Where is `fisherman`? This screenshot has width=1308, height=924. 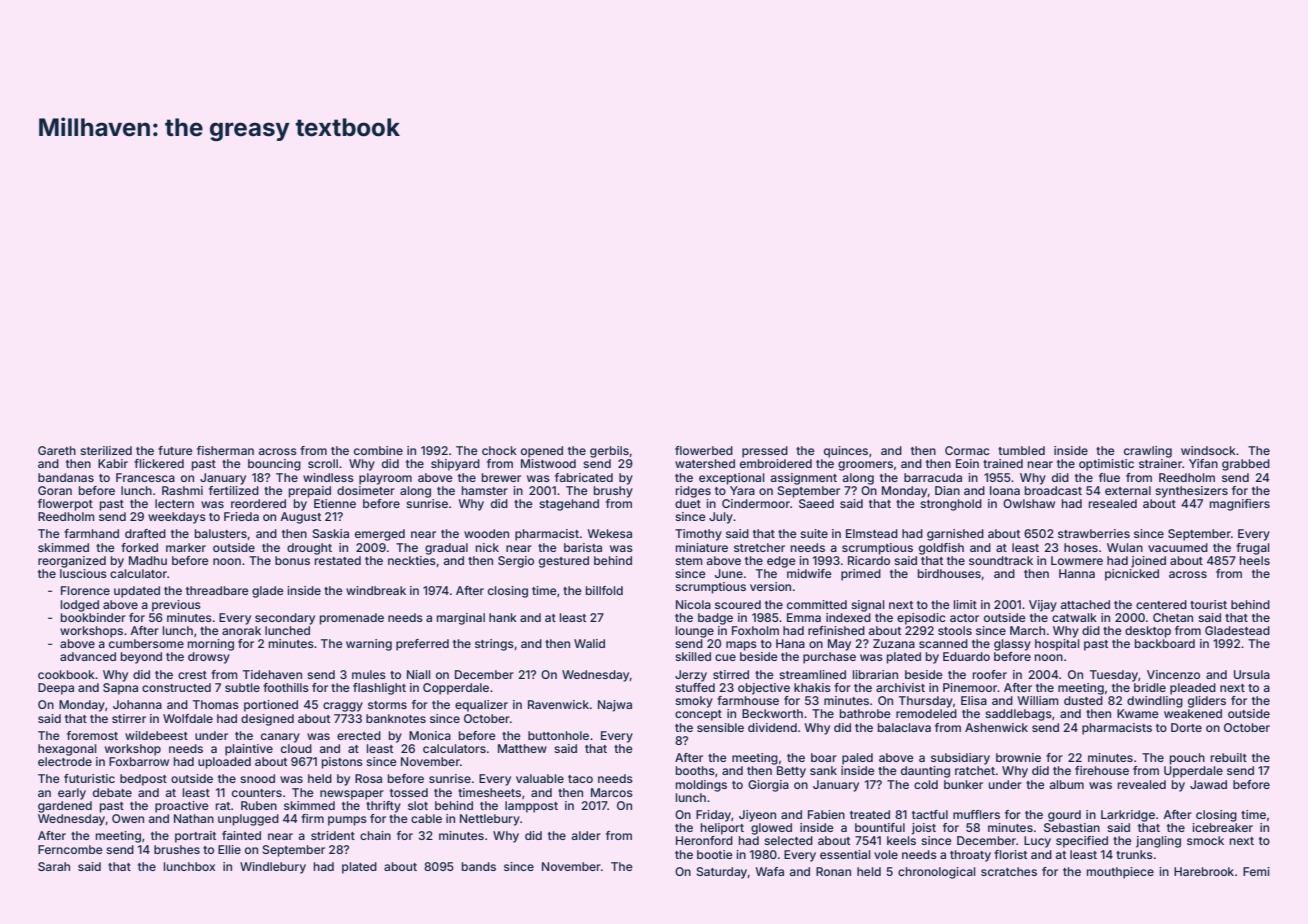 fisherman is located at coordinates (225, 450).
